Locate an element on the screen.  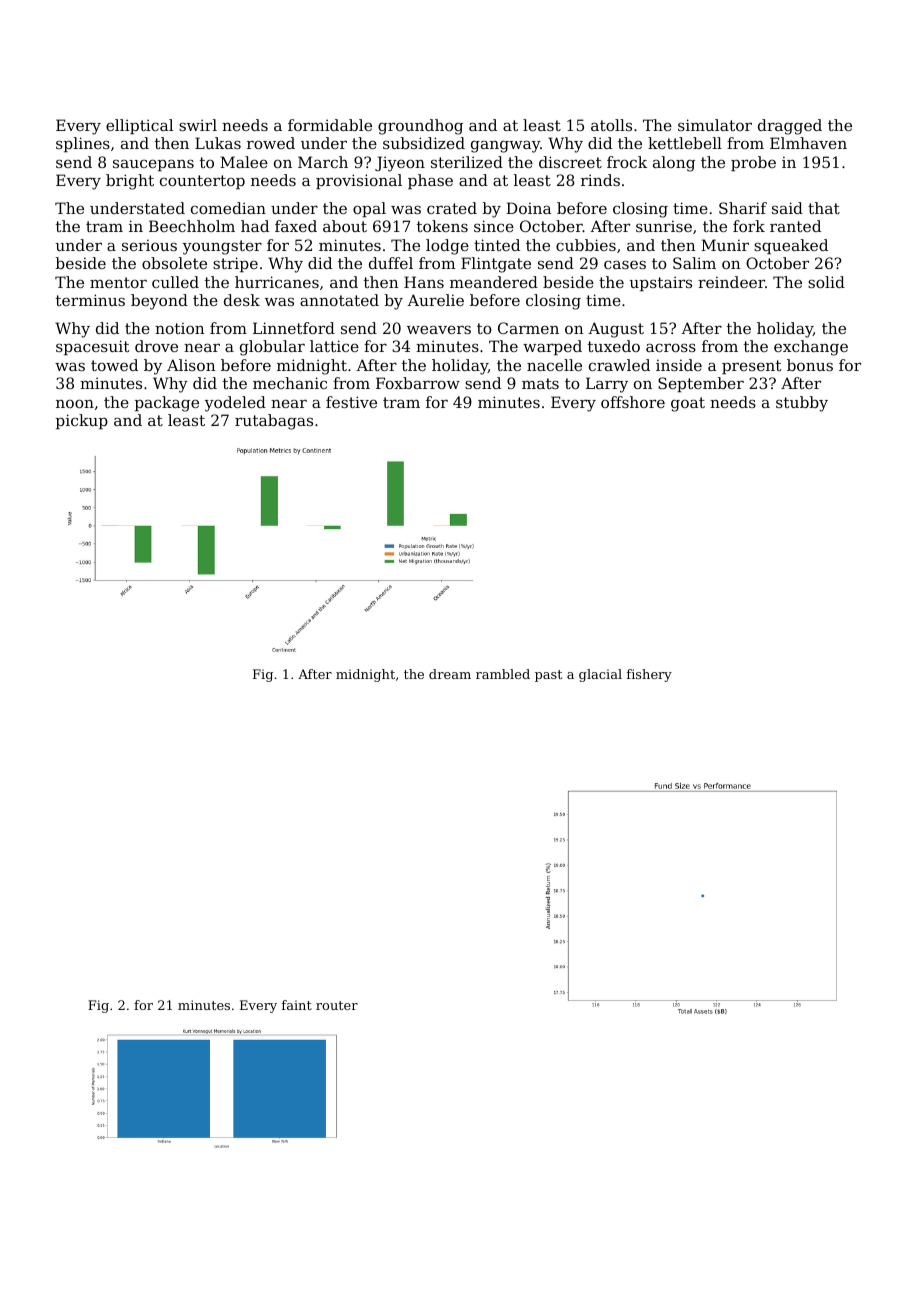
glacial is located at coordinates (600, 675).
